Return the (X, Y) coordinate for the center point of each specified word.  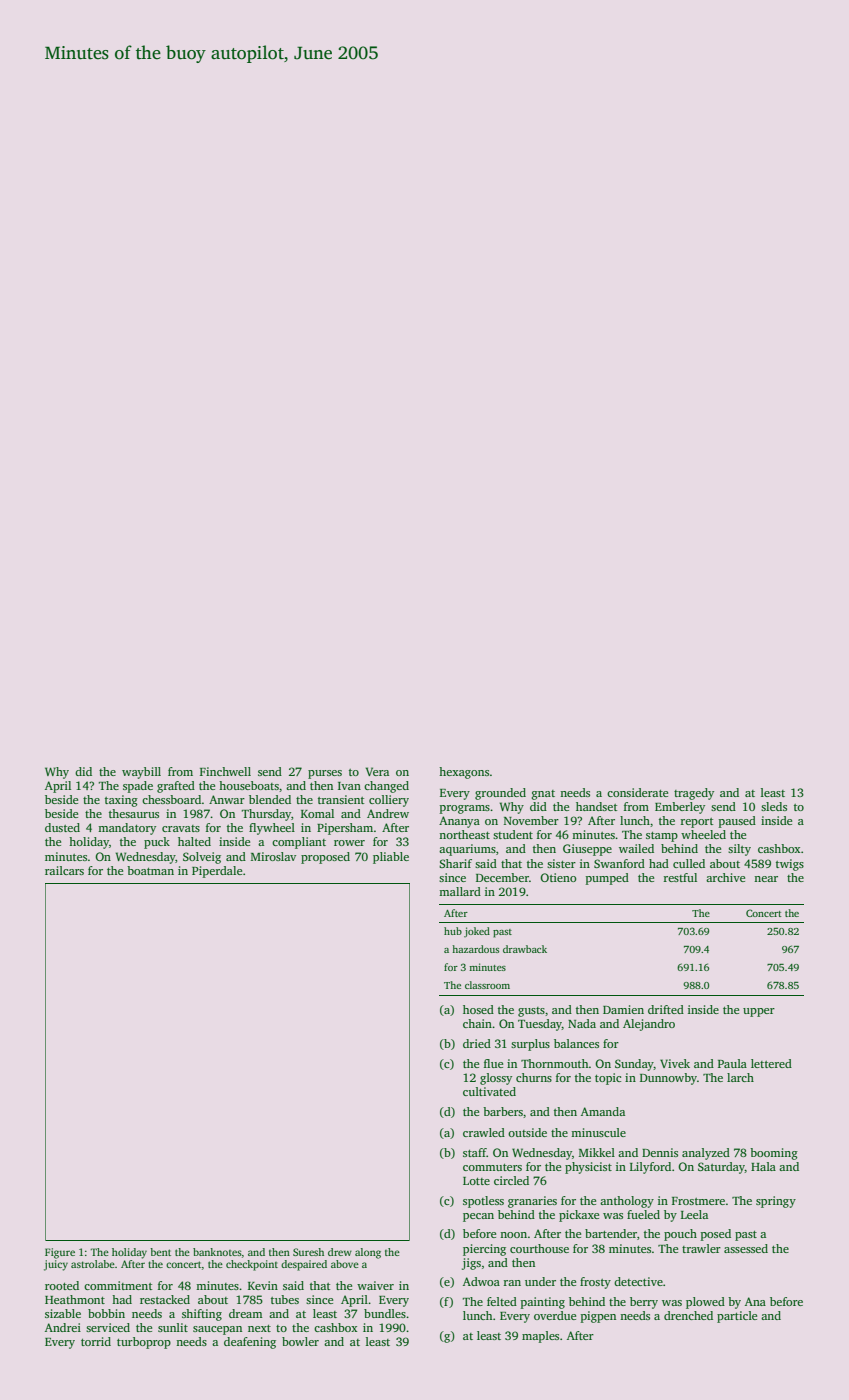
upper (759, 1012)
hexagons (464, 773)
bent (160, 1252)
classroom (487, 985)
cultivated (489, 1091)
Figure (60, 1253)
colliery (389, 801)
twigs (790, 865)
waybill (141, 773)
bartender (611, 1233)
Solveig (202, 858)
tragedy (694, 794)
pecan (478, 1217)
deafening (250, 1343)
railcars (64, 870)
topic (608, 1079)
